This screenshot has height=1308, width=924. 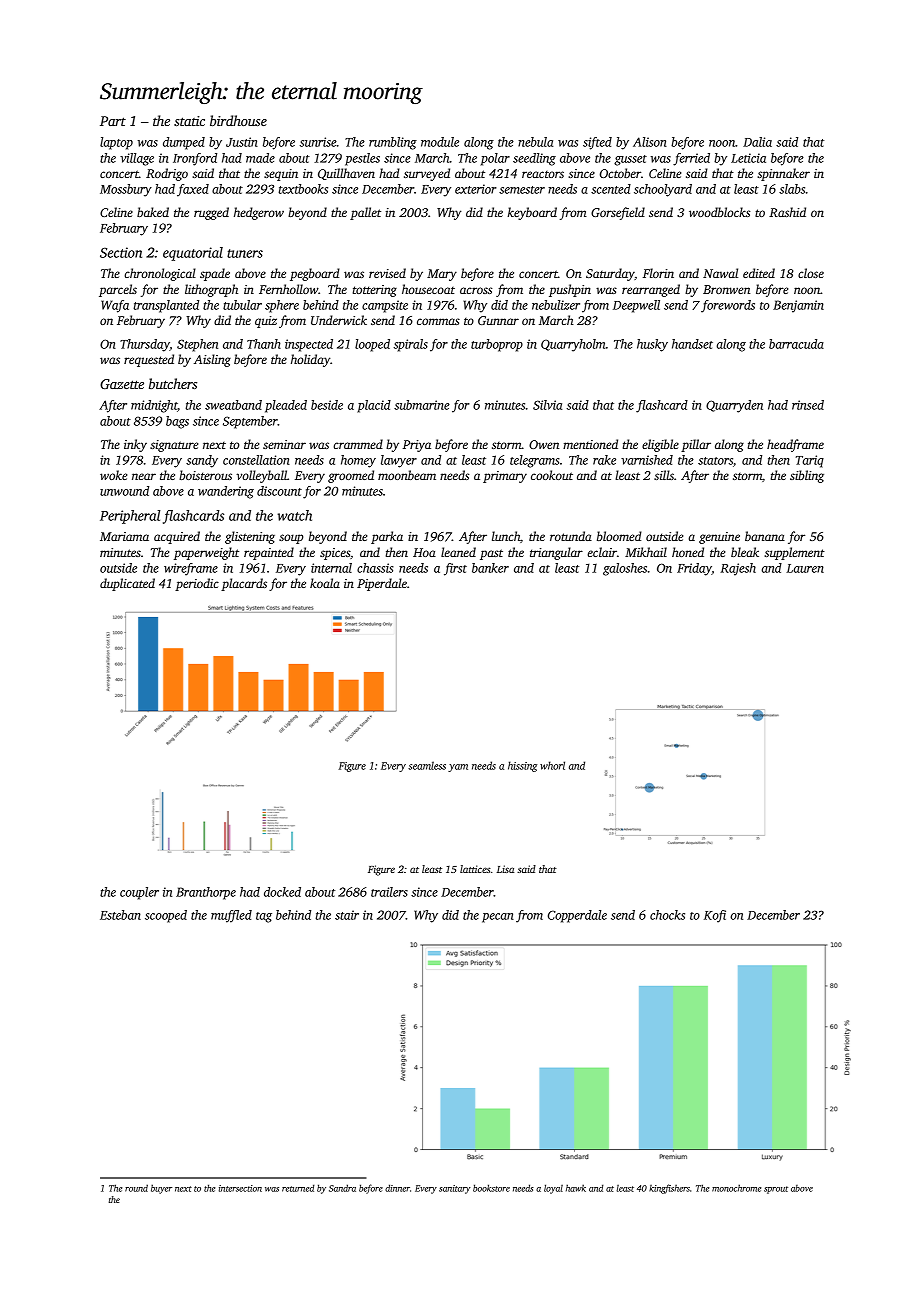 I want to click on forewords, so click(x=728, y=306).
